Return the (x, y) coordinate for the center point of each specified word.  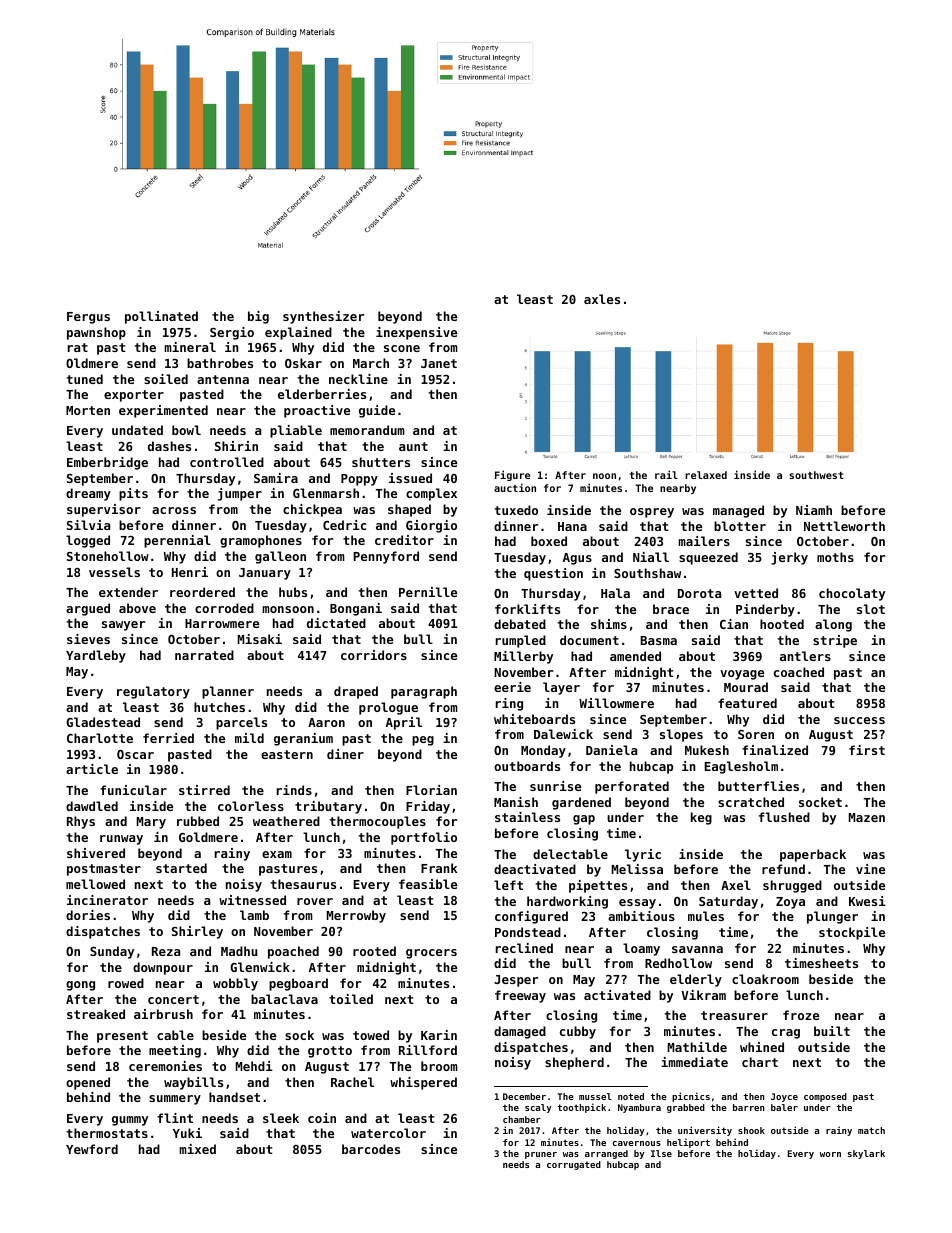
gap (584, 820)
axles (602, 299)
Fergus (88, 318)
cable (175, 1035)
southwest (816, 475)
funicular (133, 790)
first (867, 750)
